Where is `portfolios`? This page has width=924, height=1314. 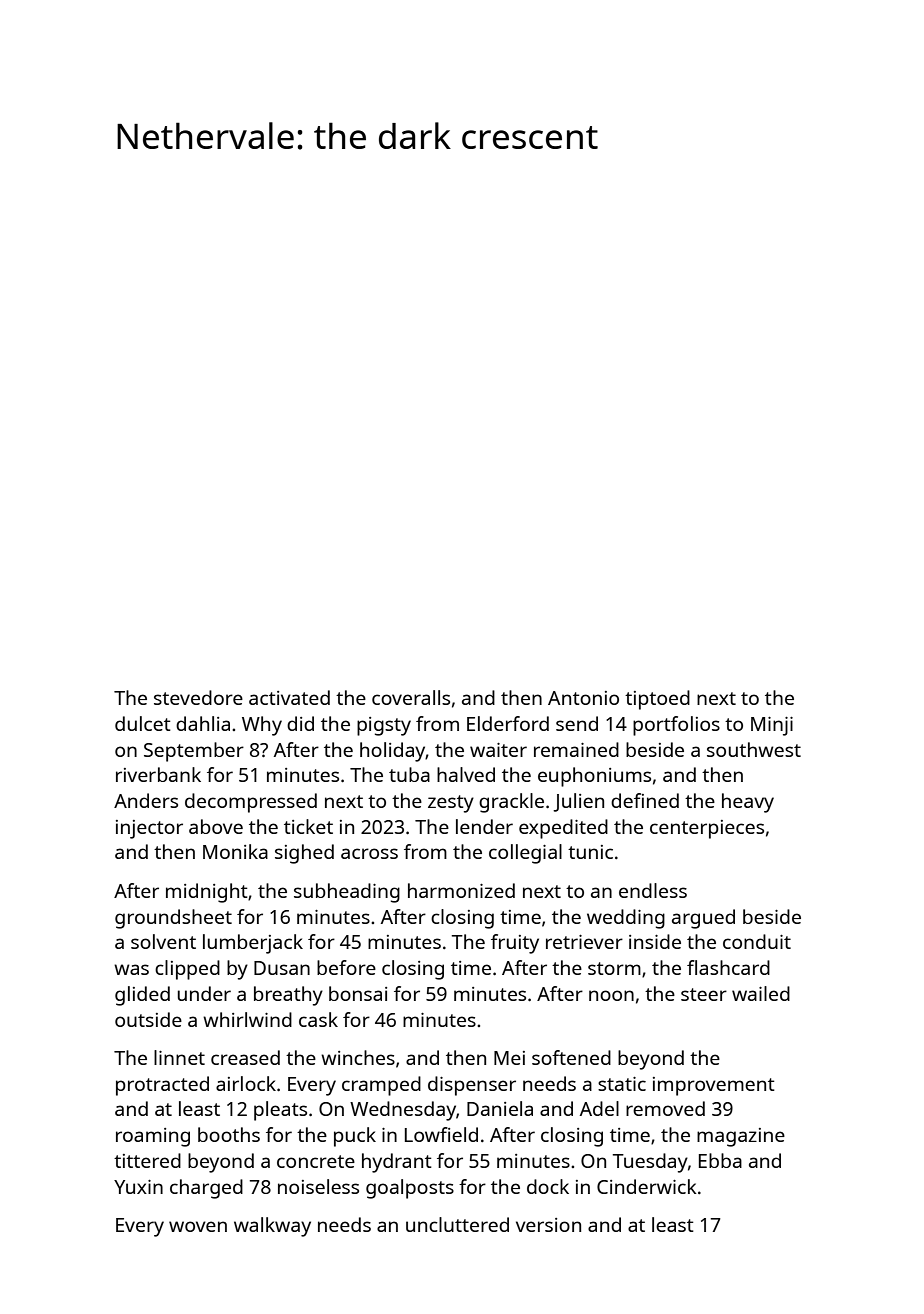
portfolios is located at coordinates (676, 726).
